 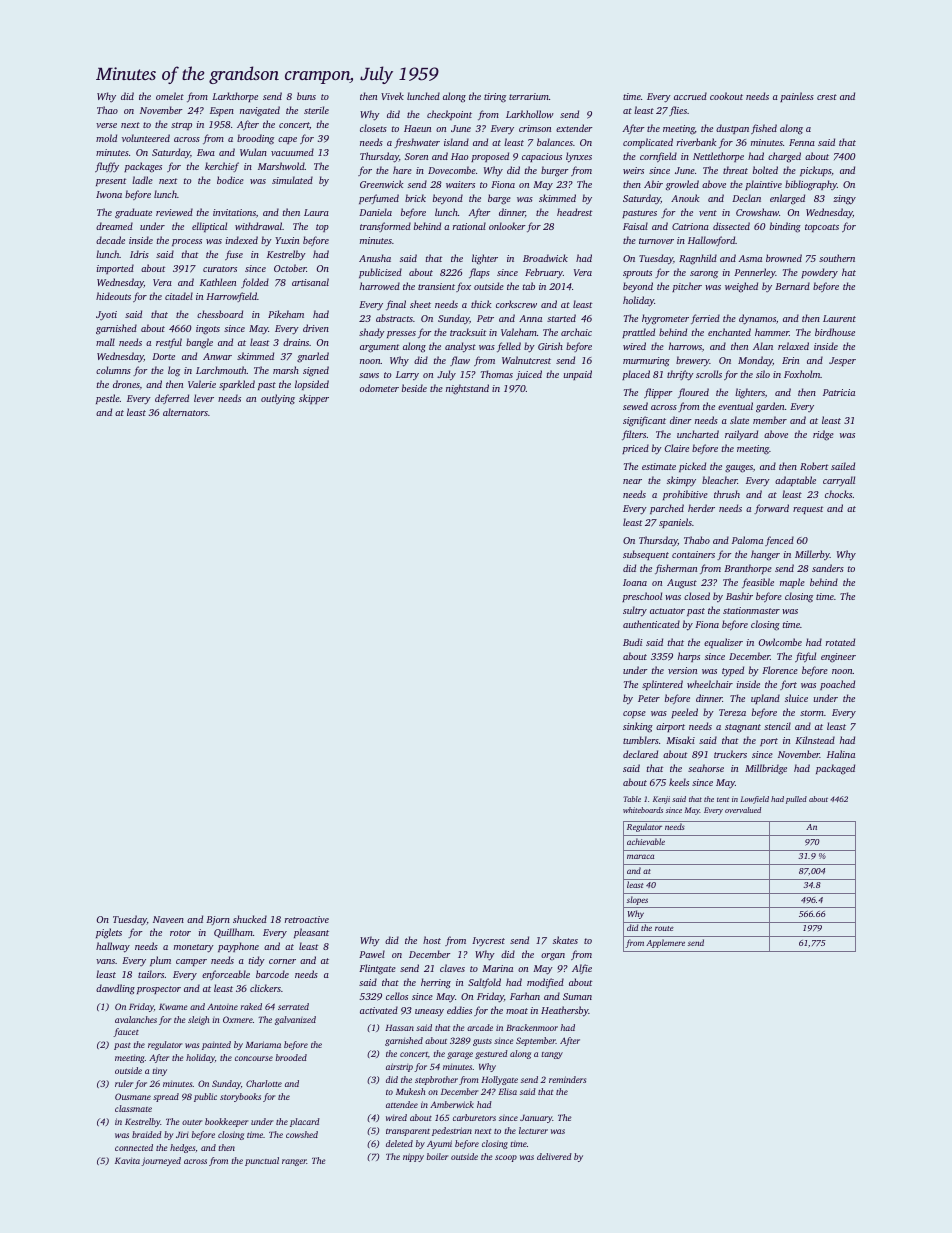 I want to click on alternators, so click(x=185, y=412).
